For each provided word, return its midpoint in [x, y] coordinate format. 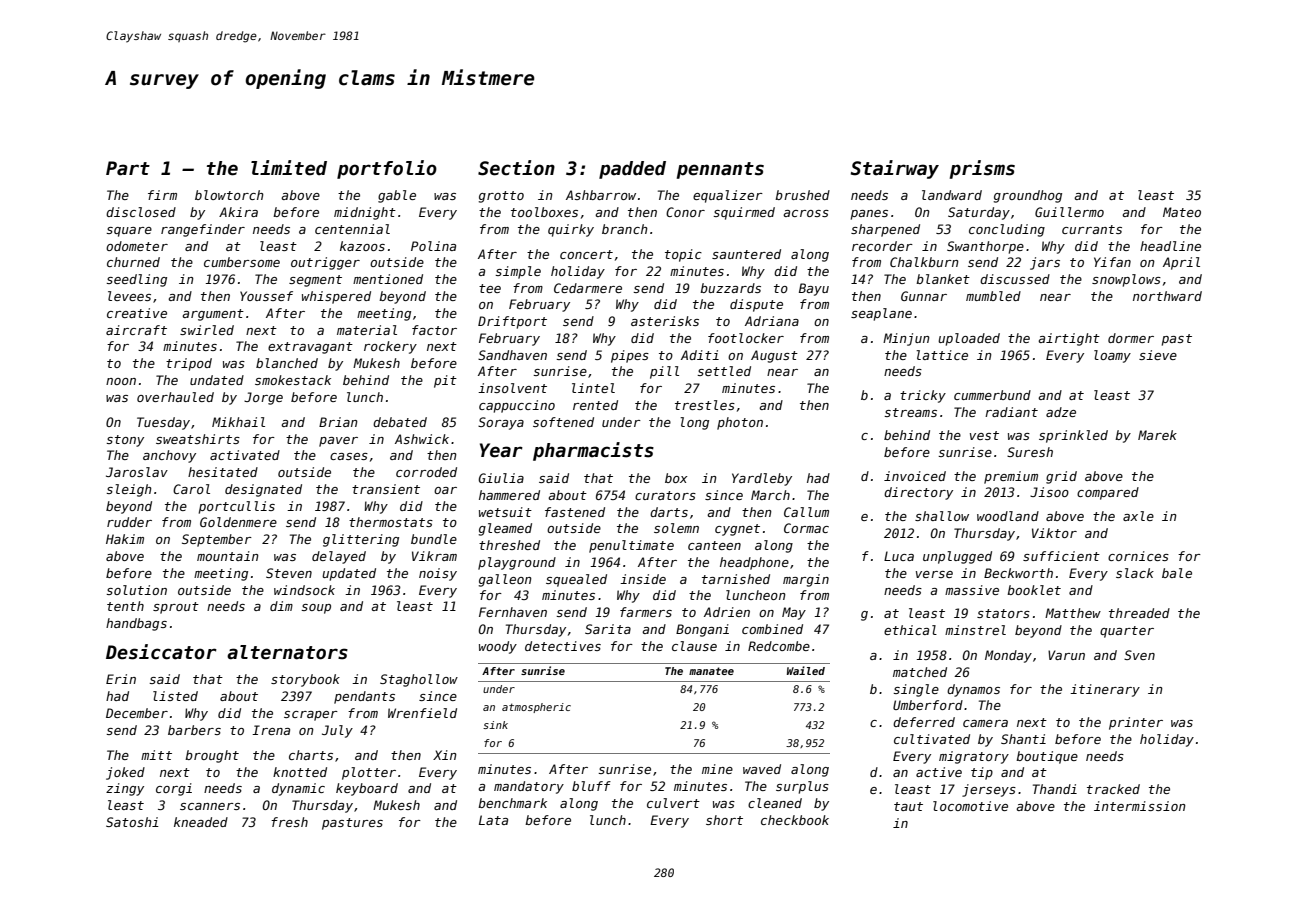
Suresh [1030, 452]
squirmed [744, 213]
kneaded [201, 822]
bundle [434, 539]
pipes [630, 356]
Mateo [1182, 212]
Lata [493, 820]
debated [400, 422]
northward [1167, 296]
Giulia [501, 478]
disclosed [141, 212]
